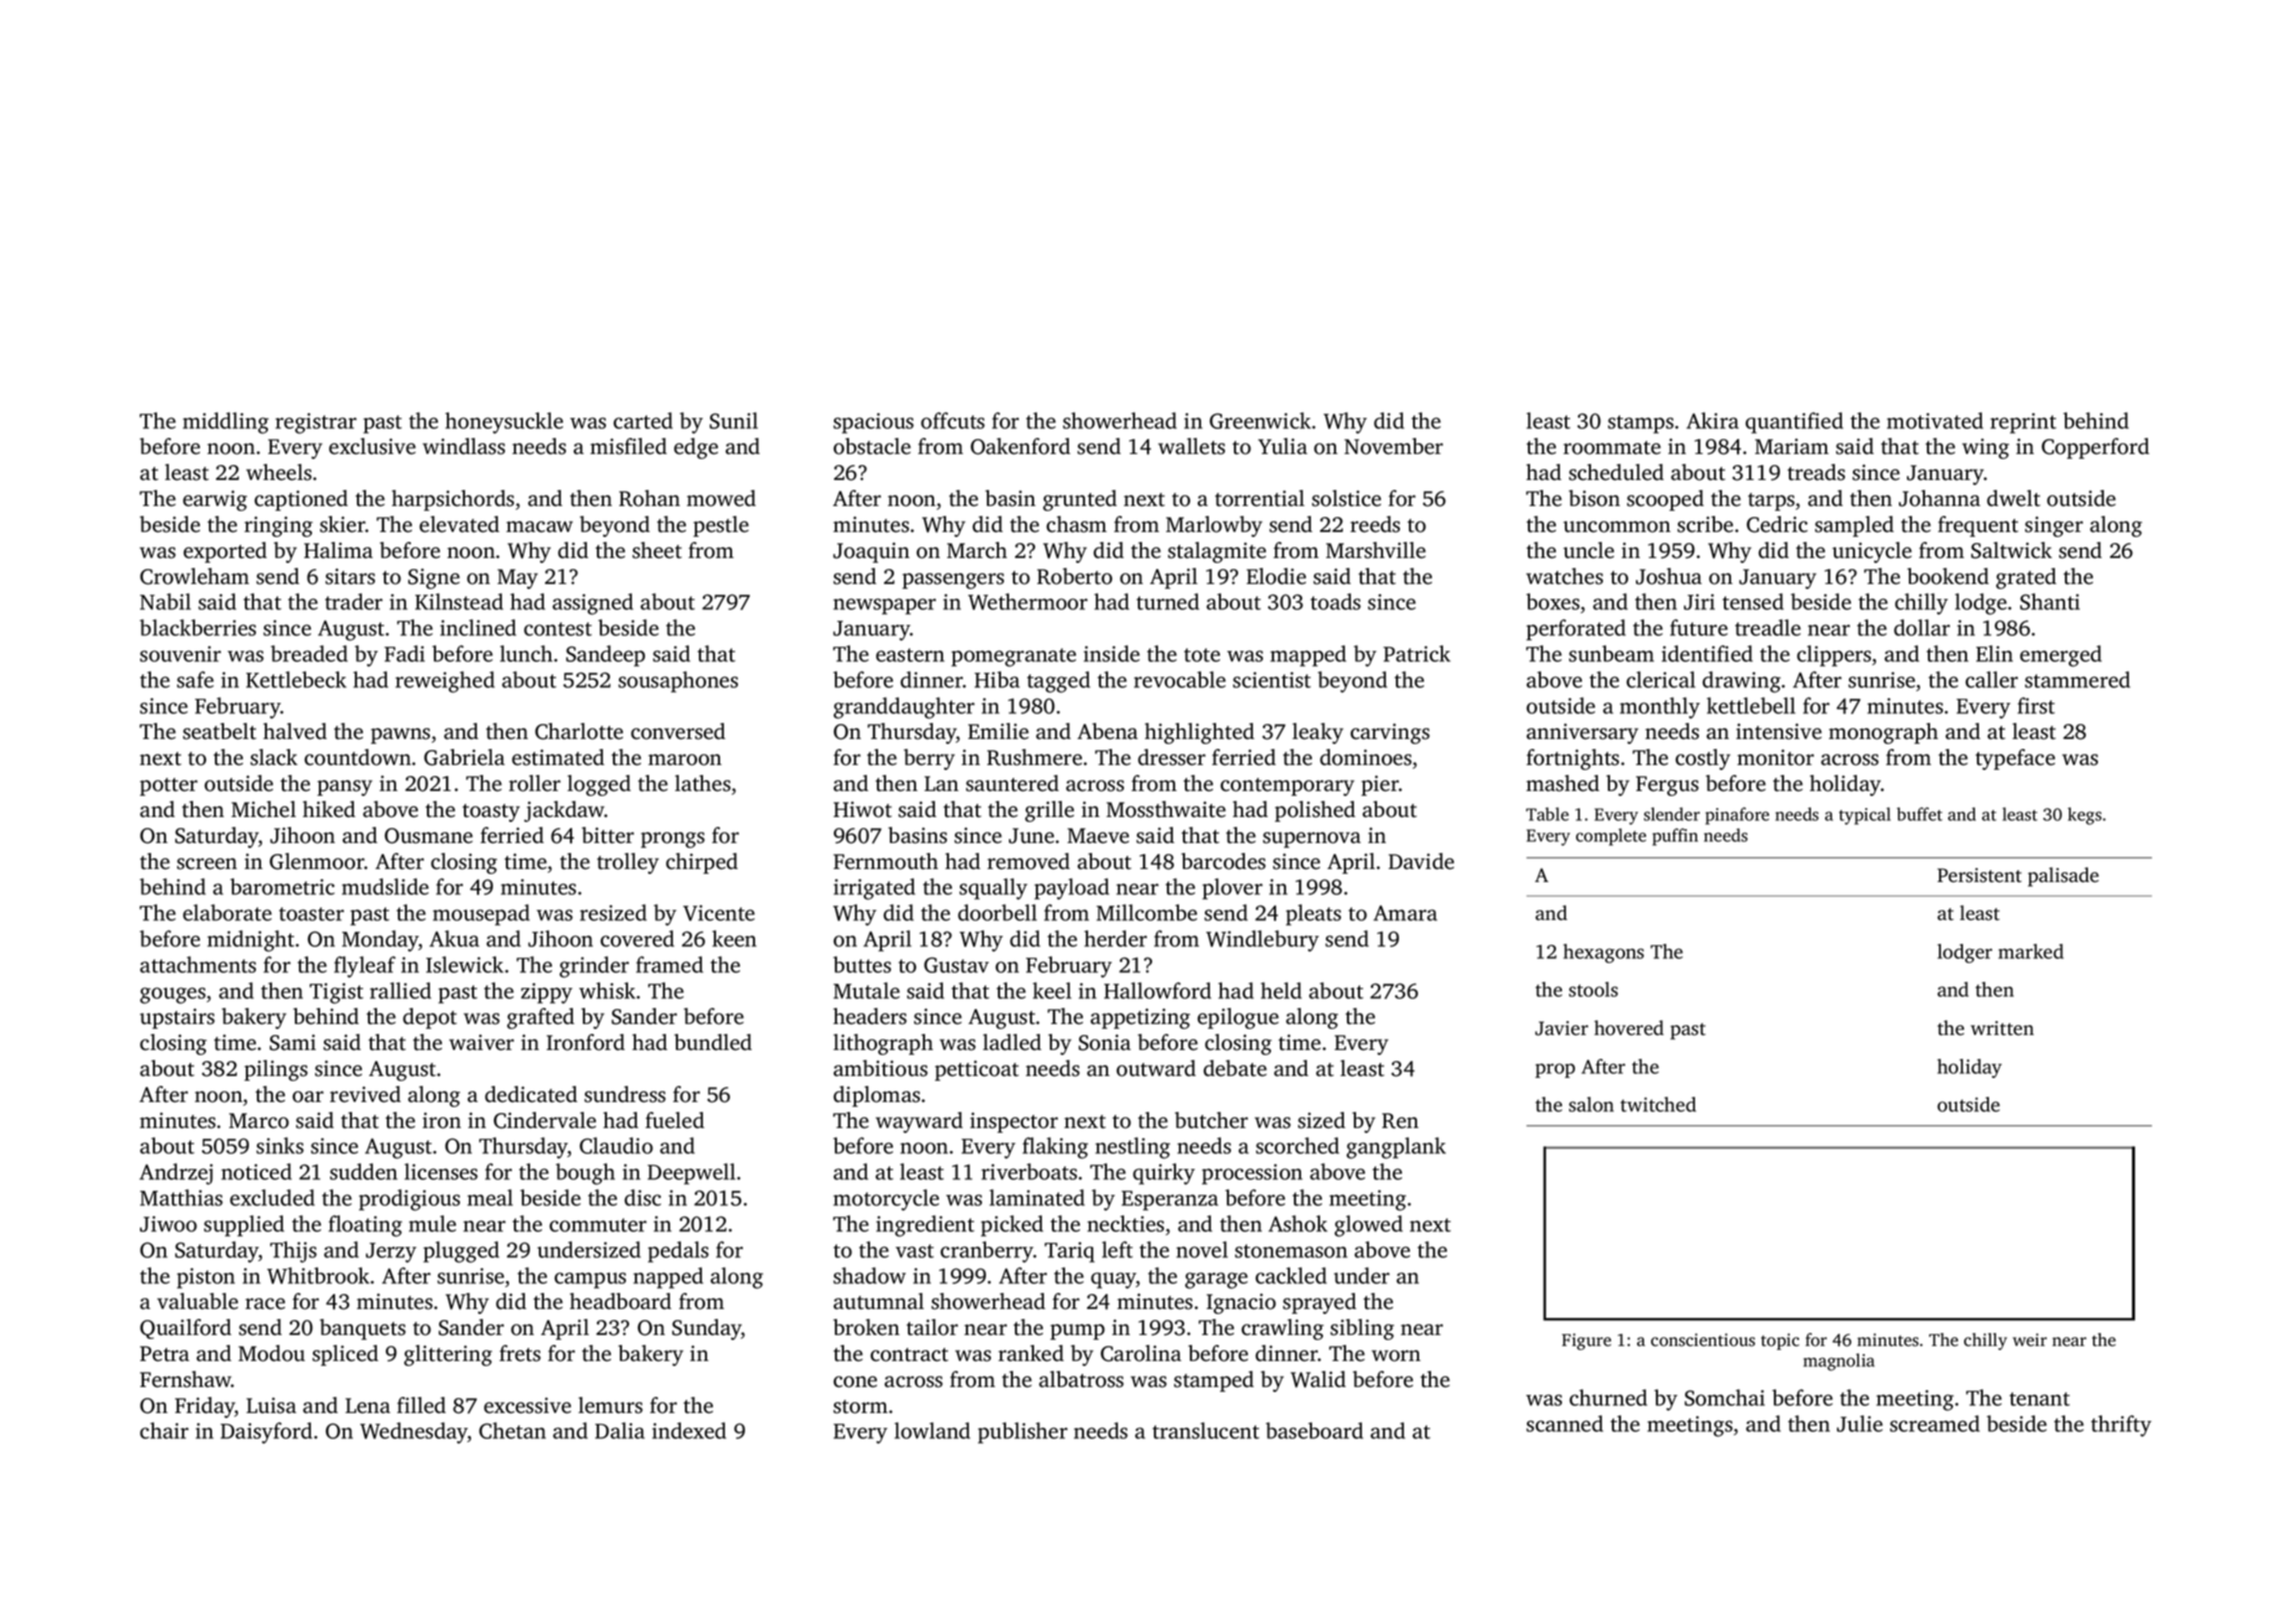 This screenshot has width=2292, height=1620. What do you see at coordinates (1166, 809) in the screenshot?
I see `Mossthwaite` at bounding box center [1166, 809].
